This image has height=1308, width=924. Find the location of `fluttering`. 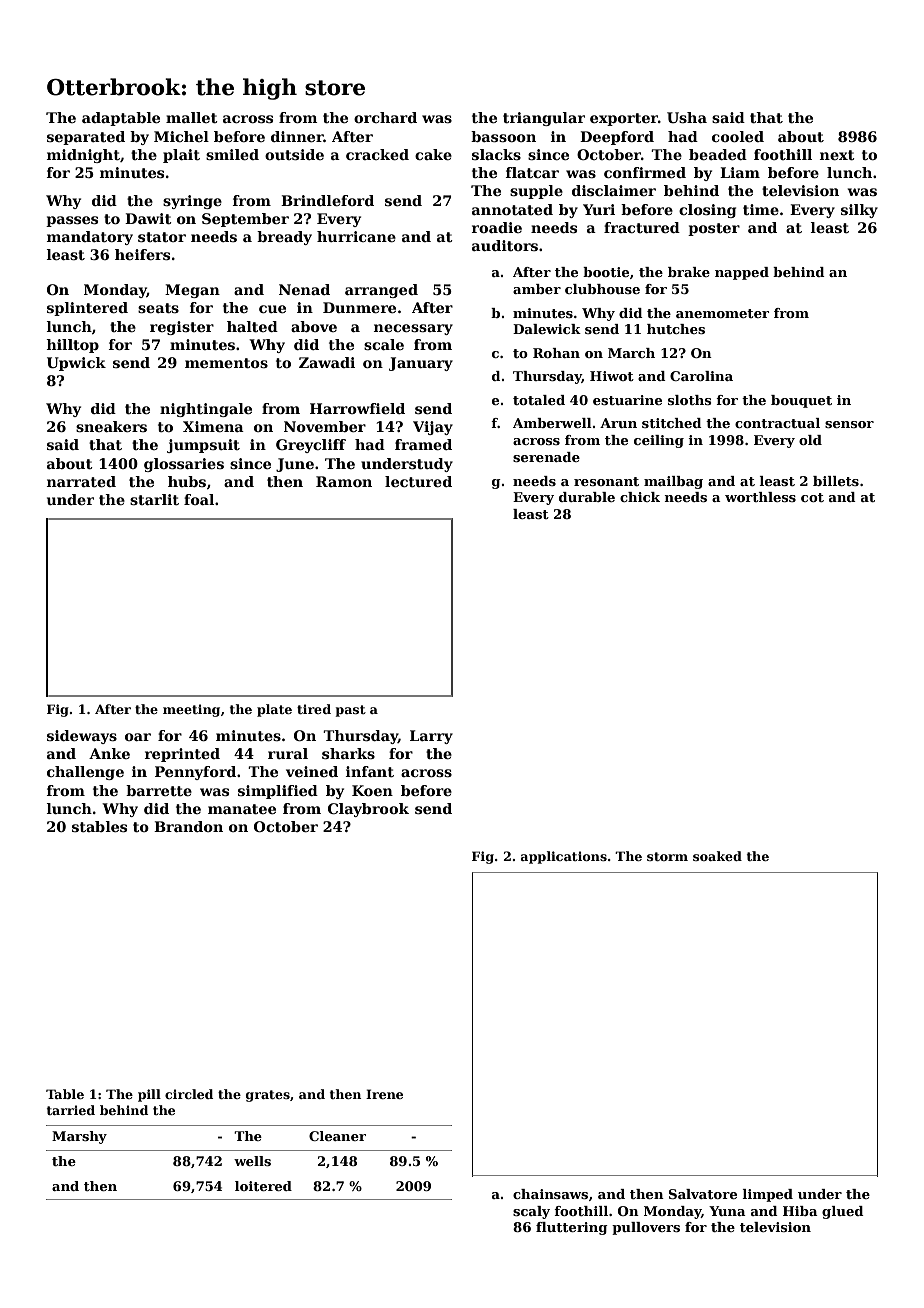

fluttering is located at coordinates (572, 1228).
